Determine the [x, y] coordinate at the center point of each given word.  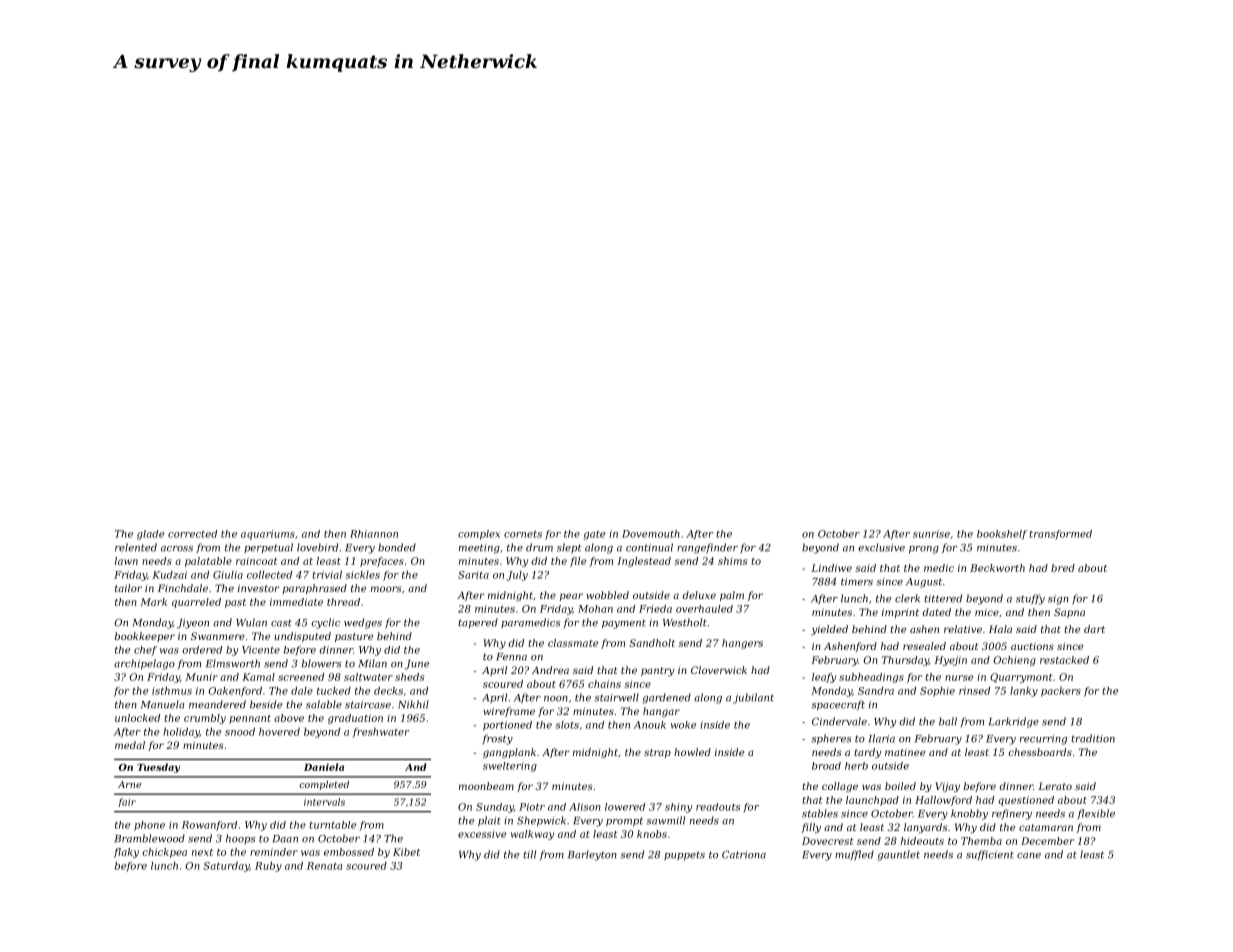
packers [1061, 692]
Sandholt [652, 643]
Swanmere [218, 636]
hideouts [922, 841]
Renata [324, 866]
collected [269, 575]
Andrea [550, 670]
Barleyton [592, 855]
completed [324, 785]
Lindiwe [831, 568]
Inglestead [644, 562]
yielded [829, 630]
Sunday [495, 808]
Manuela [163, 704]
